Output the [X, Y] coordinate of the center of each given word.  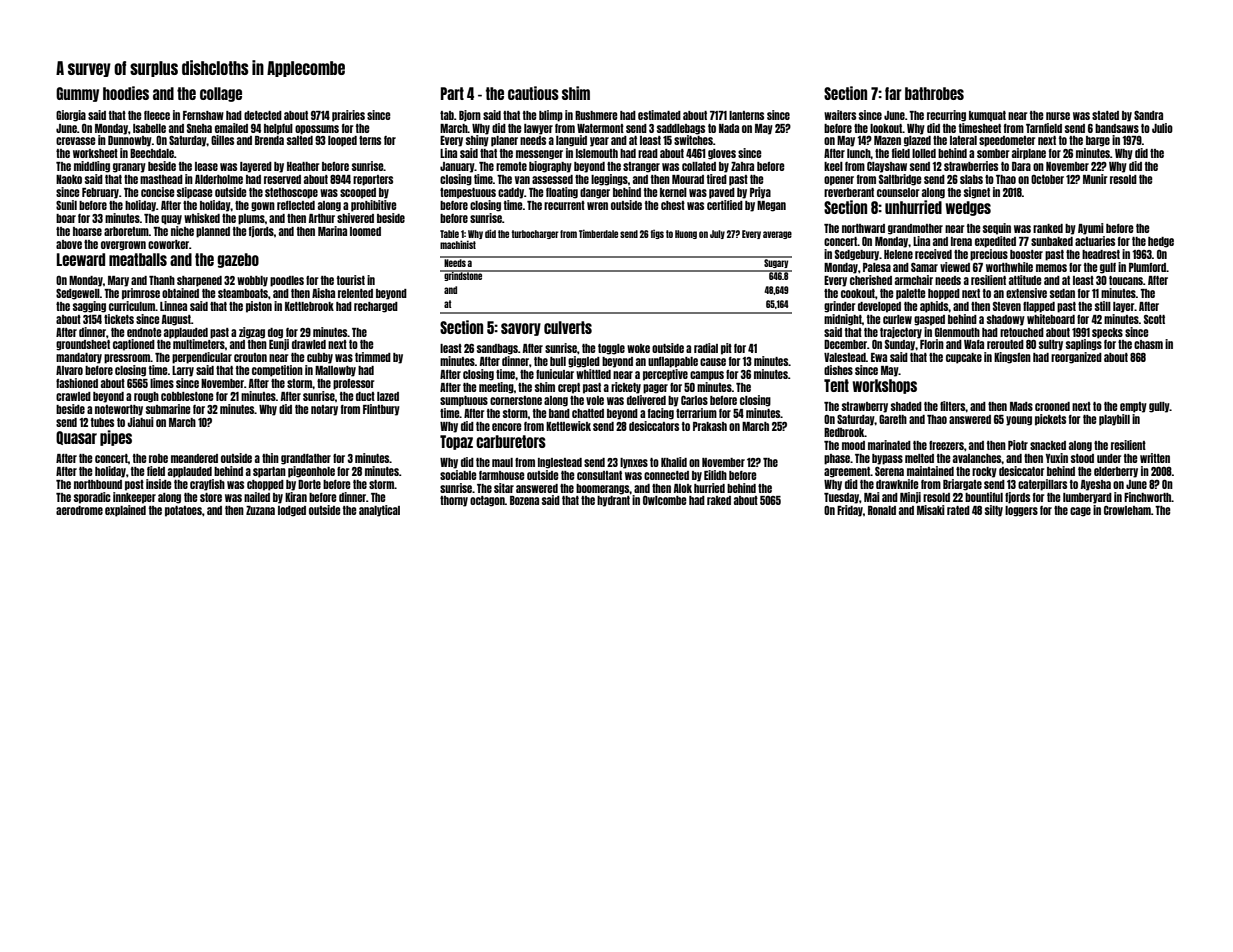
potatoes [183, 511]
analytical [379, 511]
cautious [533, 93]
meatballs [138, 259]
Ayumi [1091, 229]
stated [1105, 115]
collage [221, 94]
